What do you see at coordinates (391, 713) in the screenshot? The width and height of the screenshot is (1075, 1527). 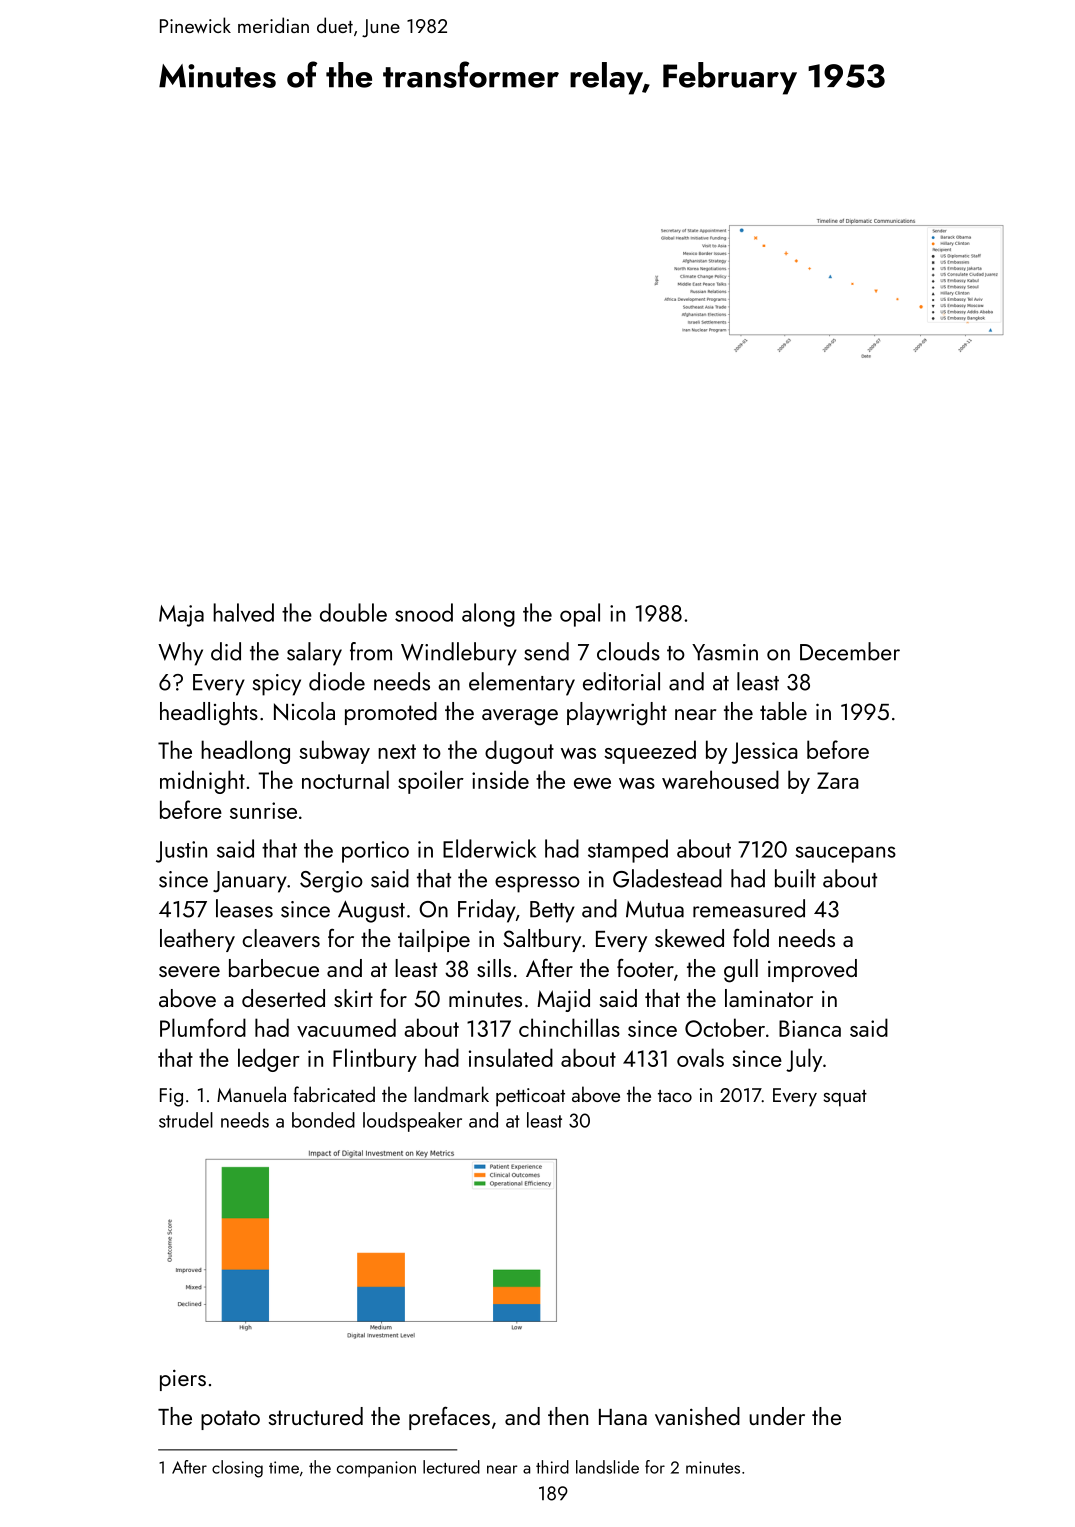 I see `promoted` at bounding box center [391, 713].
